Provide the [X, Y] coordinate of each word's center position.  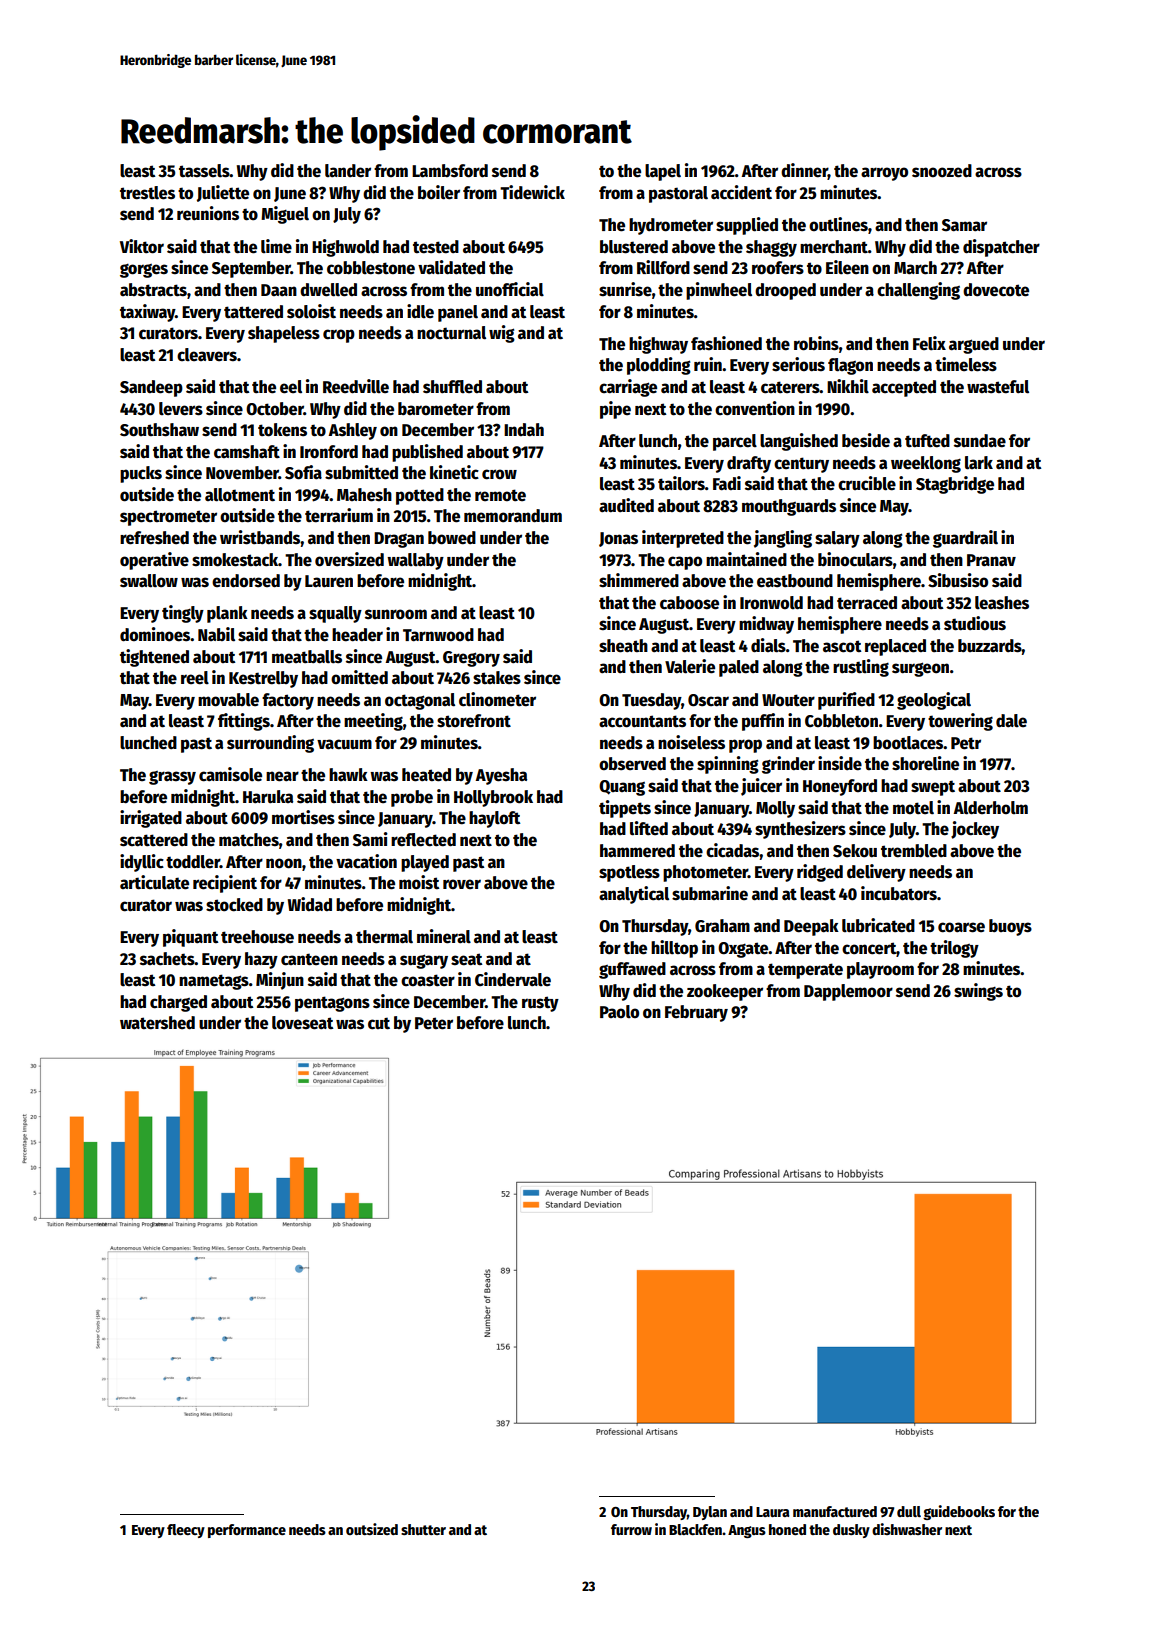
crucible [867, 483]
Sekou [855, 851]
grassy [172, 778]
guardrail [965, 539]
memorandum [513, 516]
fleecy [186, 1531]
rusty [540, 1004]
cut [379, 1023]
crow [499, 474]
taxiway [147, 313]
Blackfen [695, 1529]
